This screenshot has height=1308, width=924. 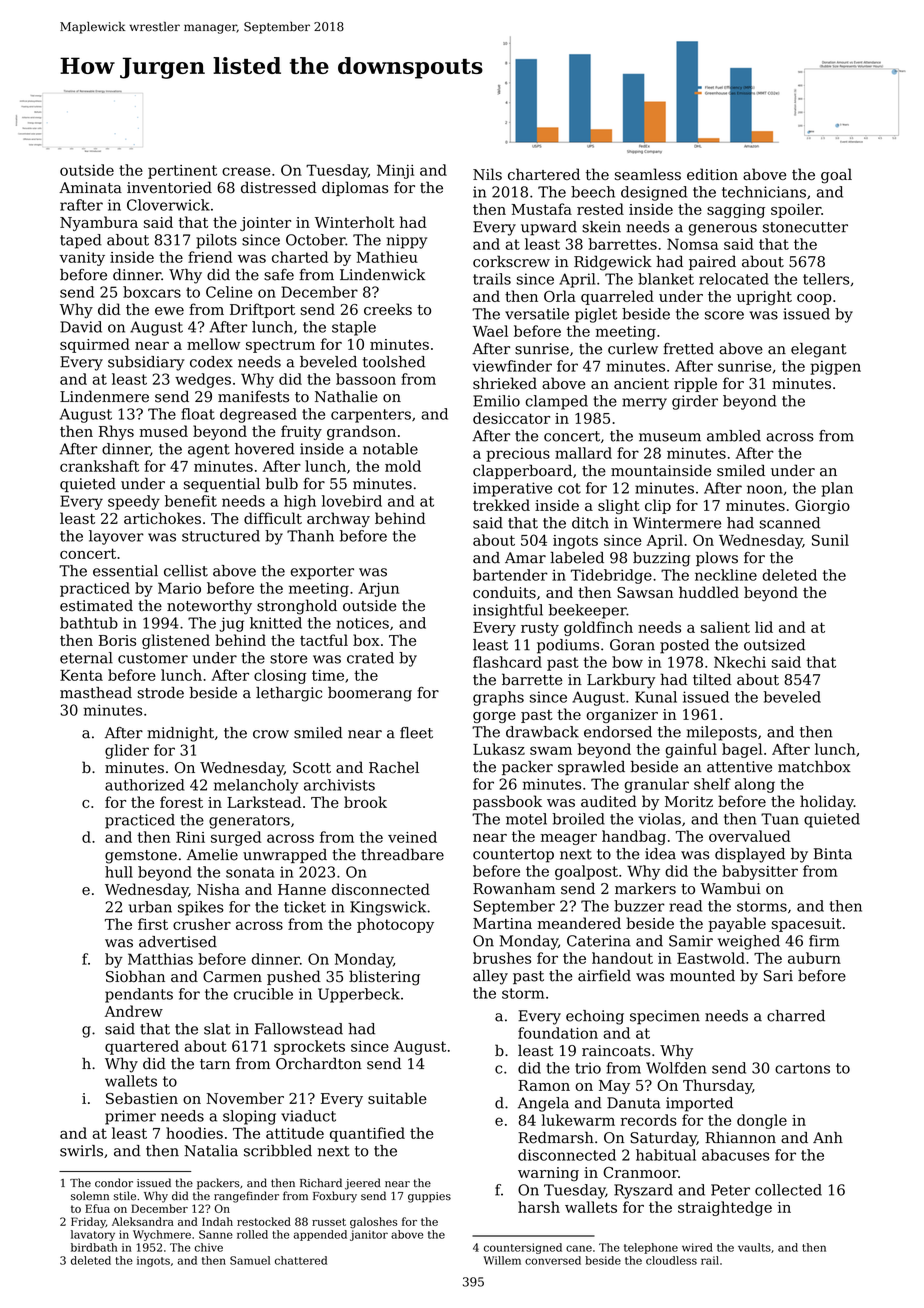 I want to click on Rowanham, so click(x=514, y=888).
